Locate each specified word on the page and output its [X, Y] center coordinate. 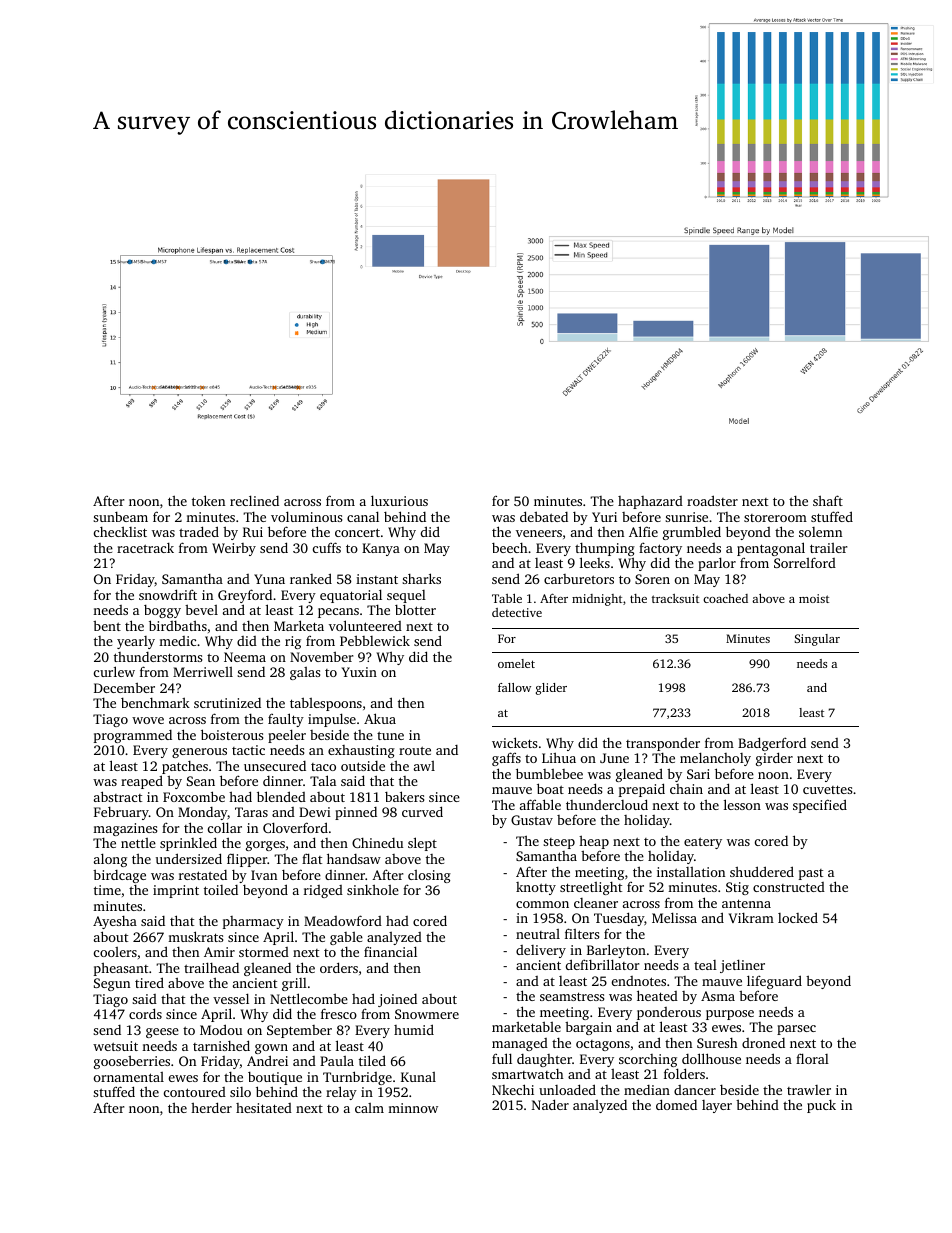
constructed [789, 887]
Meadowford [343, 920]
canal [363, 516]
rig [293, 642]
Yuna [269, 579]
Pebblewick [375, 640]
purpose [730, 1015]
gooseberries [132, 1062]
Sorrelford [805, 563]
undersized [189, 858]
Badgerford [772, 744]
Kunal [418, 1077]
